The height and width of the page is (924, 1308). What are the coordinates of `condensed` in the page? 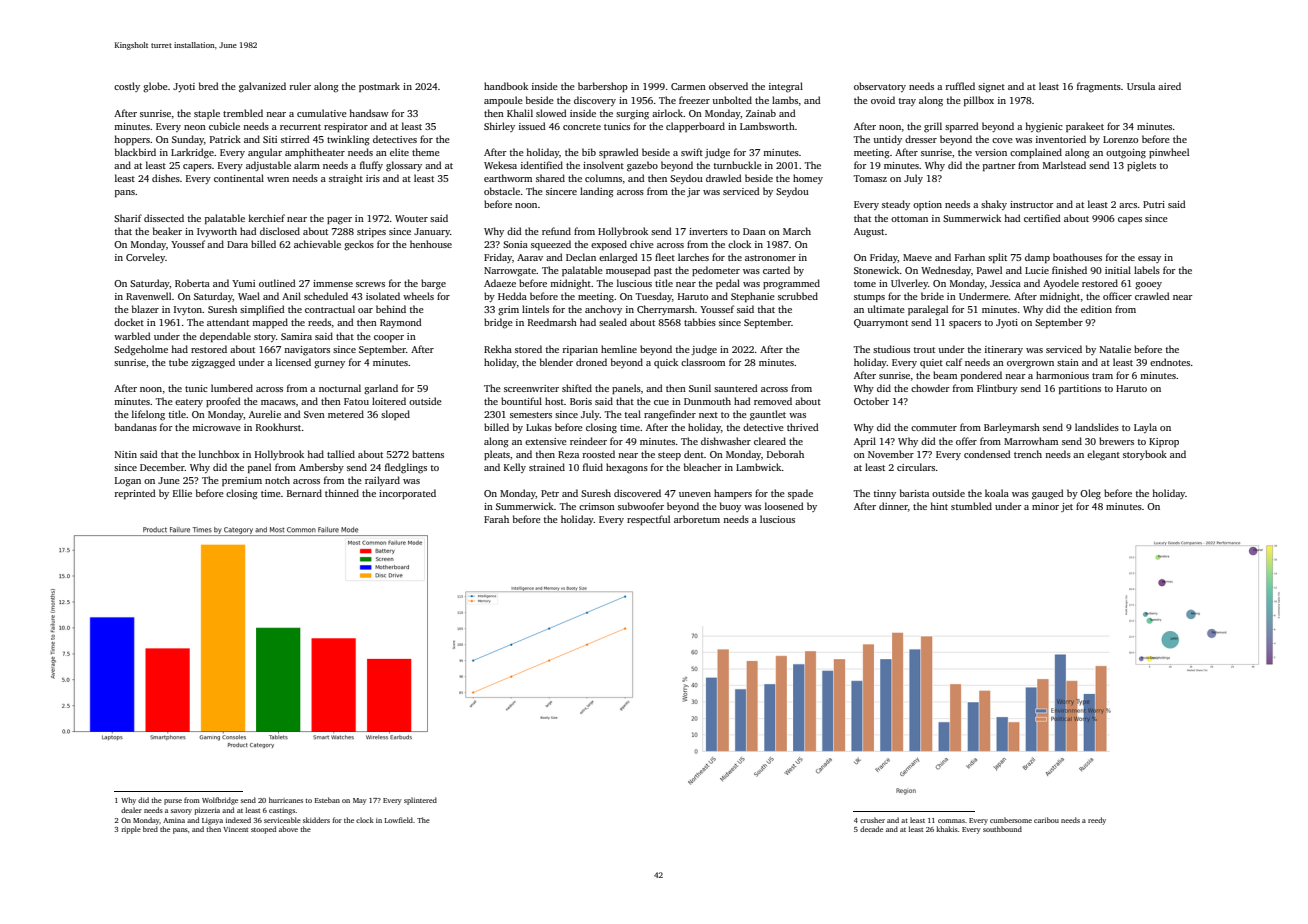 It's located at (987, 454).
